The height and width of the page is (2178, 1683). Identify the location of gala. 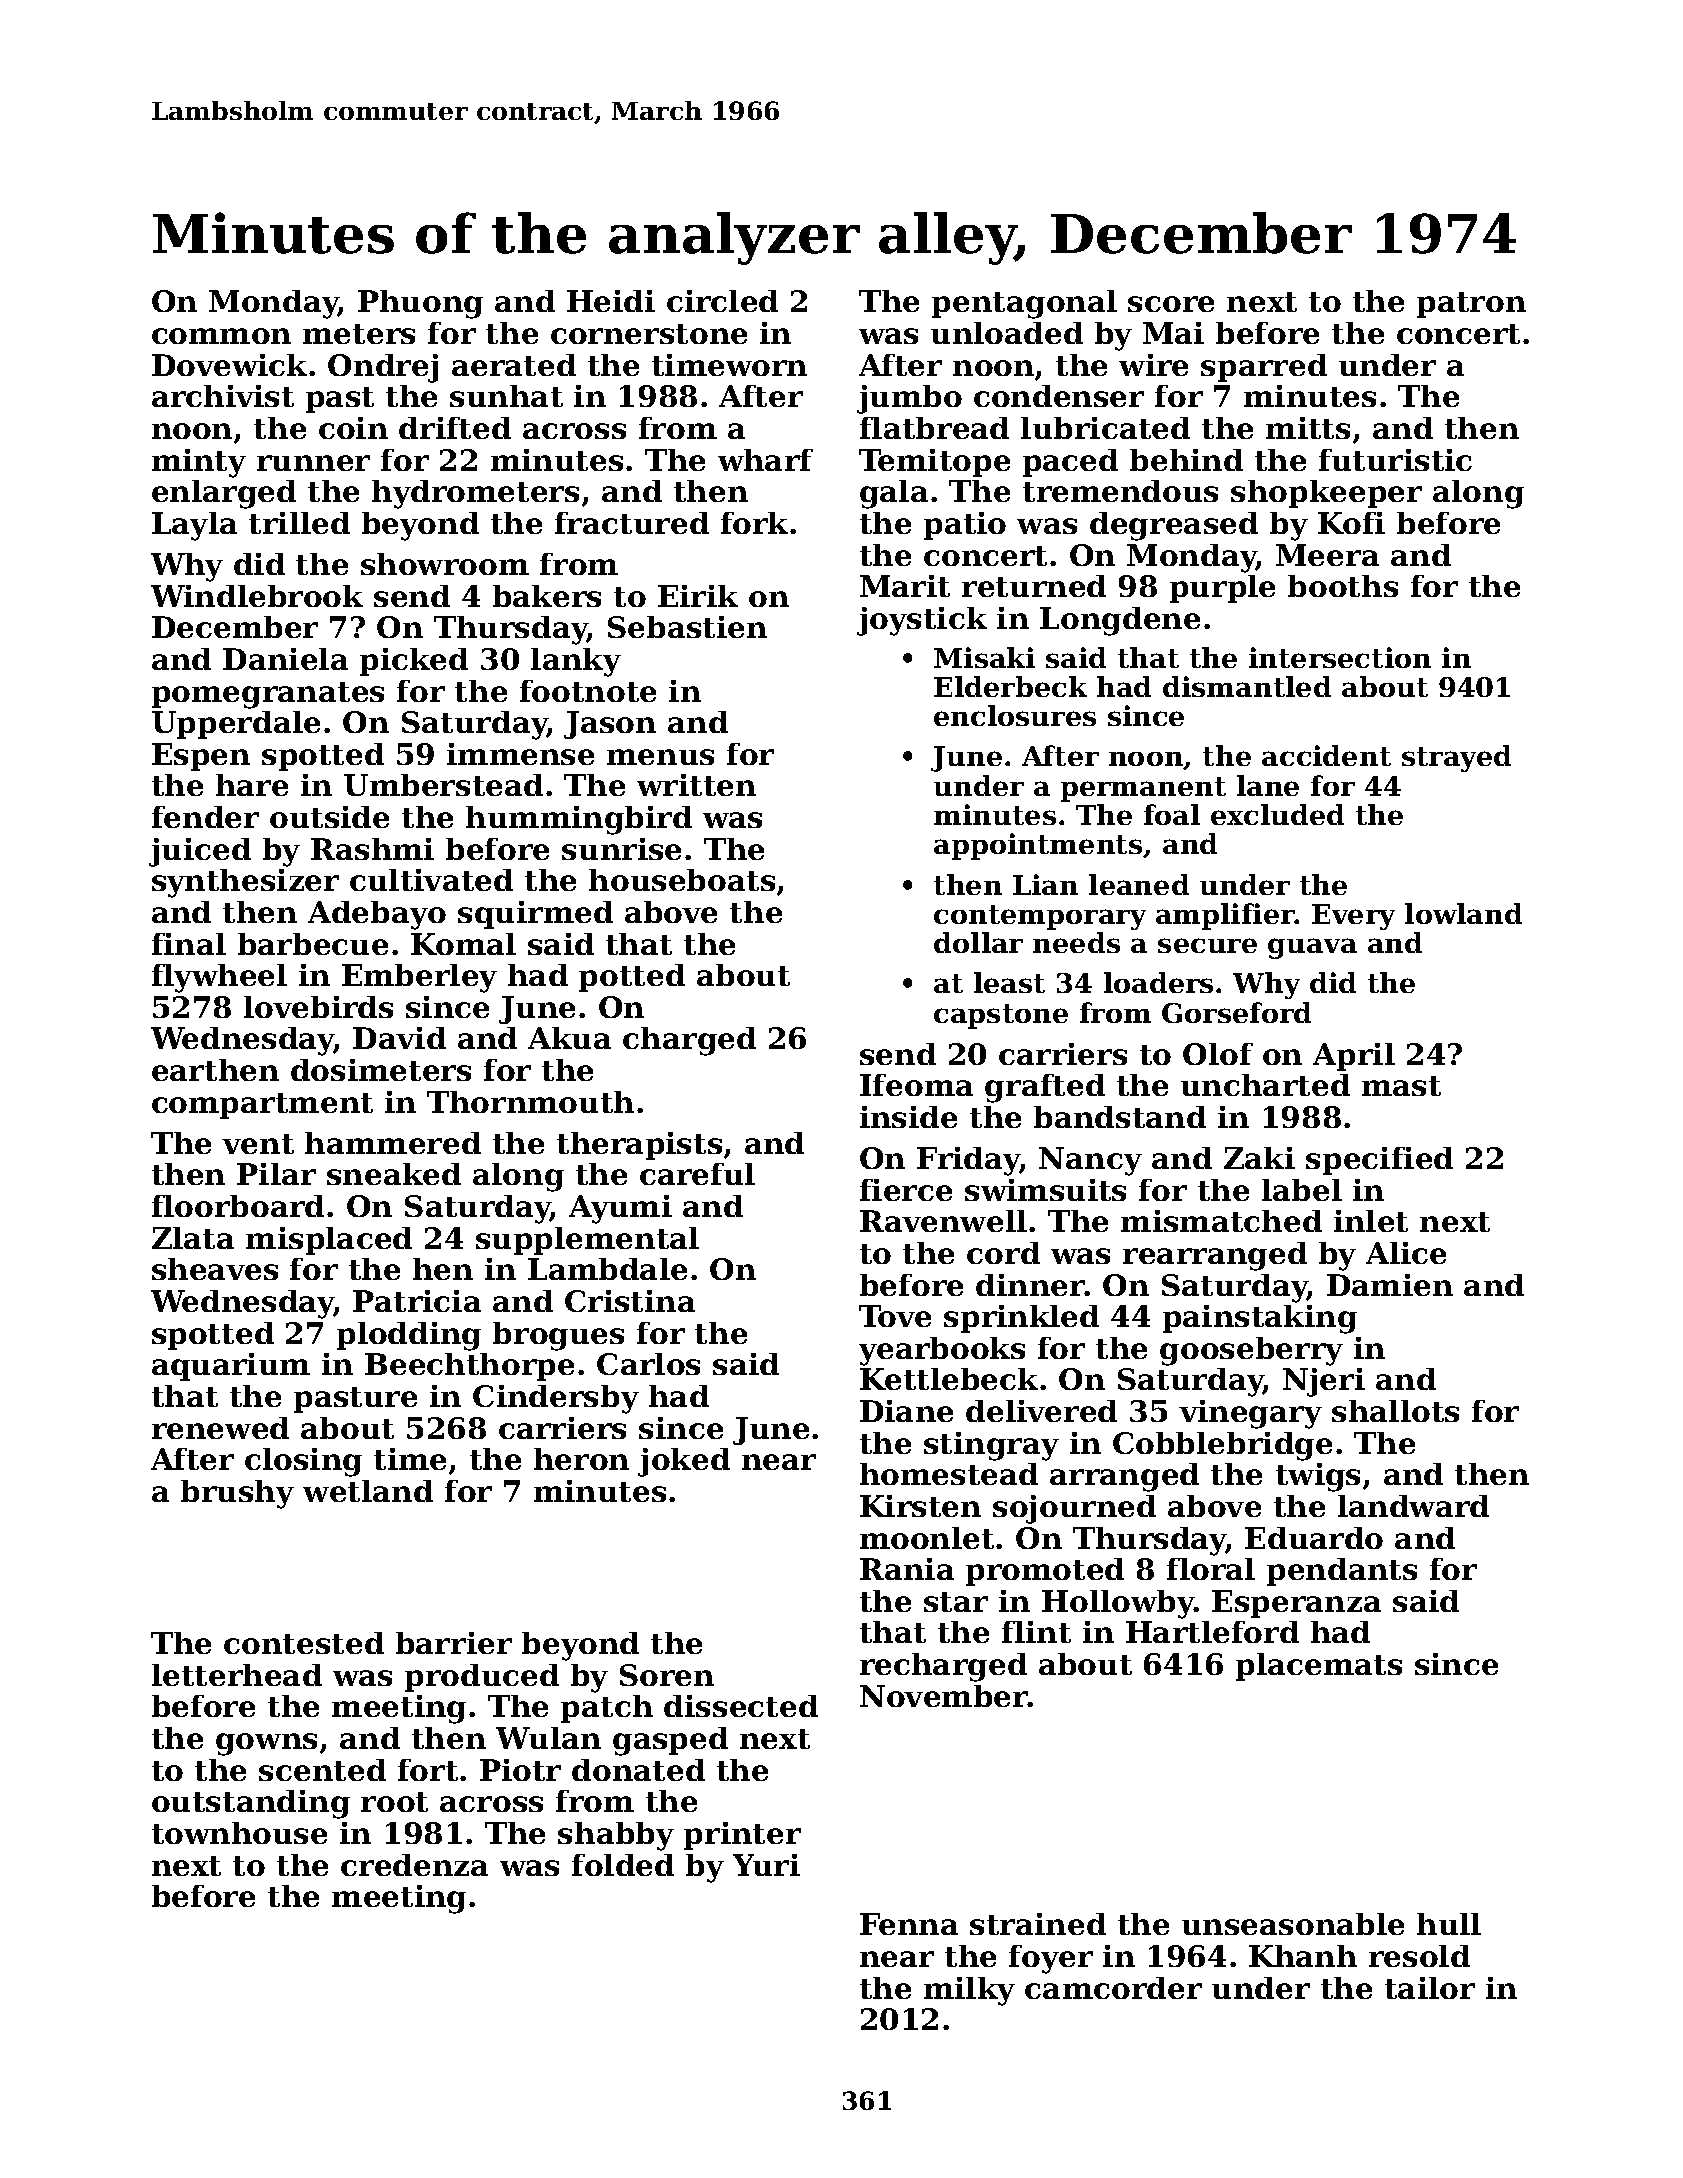
(894, 494).
